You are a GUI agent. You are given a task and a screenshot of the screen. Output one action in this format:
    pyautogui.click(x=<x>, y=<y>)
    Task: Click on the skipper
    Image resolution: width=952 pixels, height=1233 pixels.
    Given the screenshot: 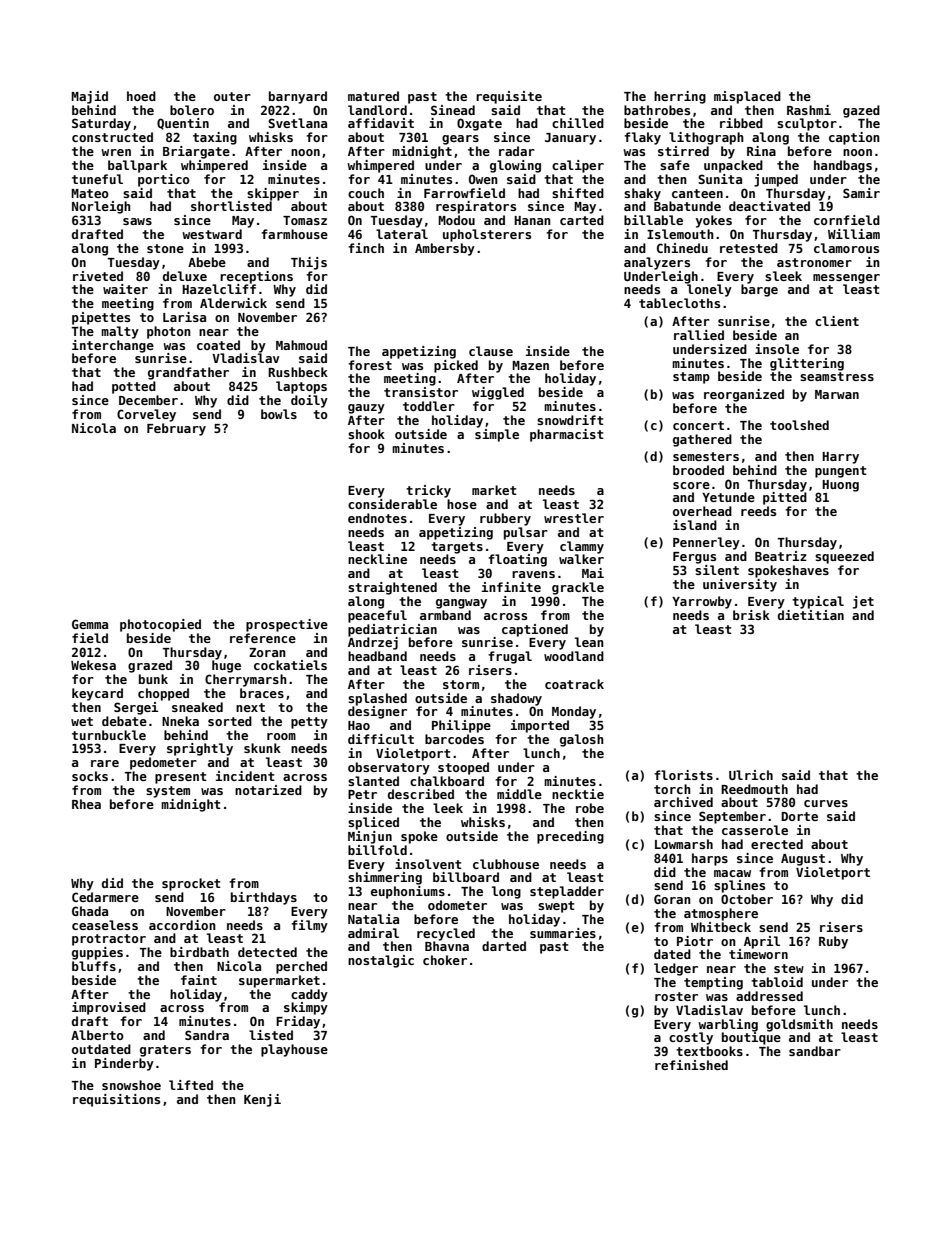 What is the action you would take?
    pyautogui.click(x=273, y=194)
